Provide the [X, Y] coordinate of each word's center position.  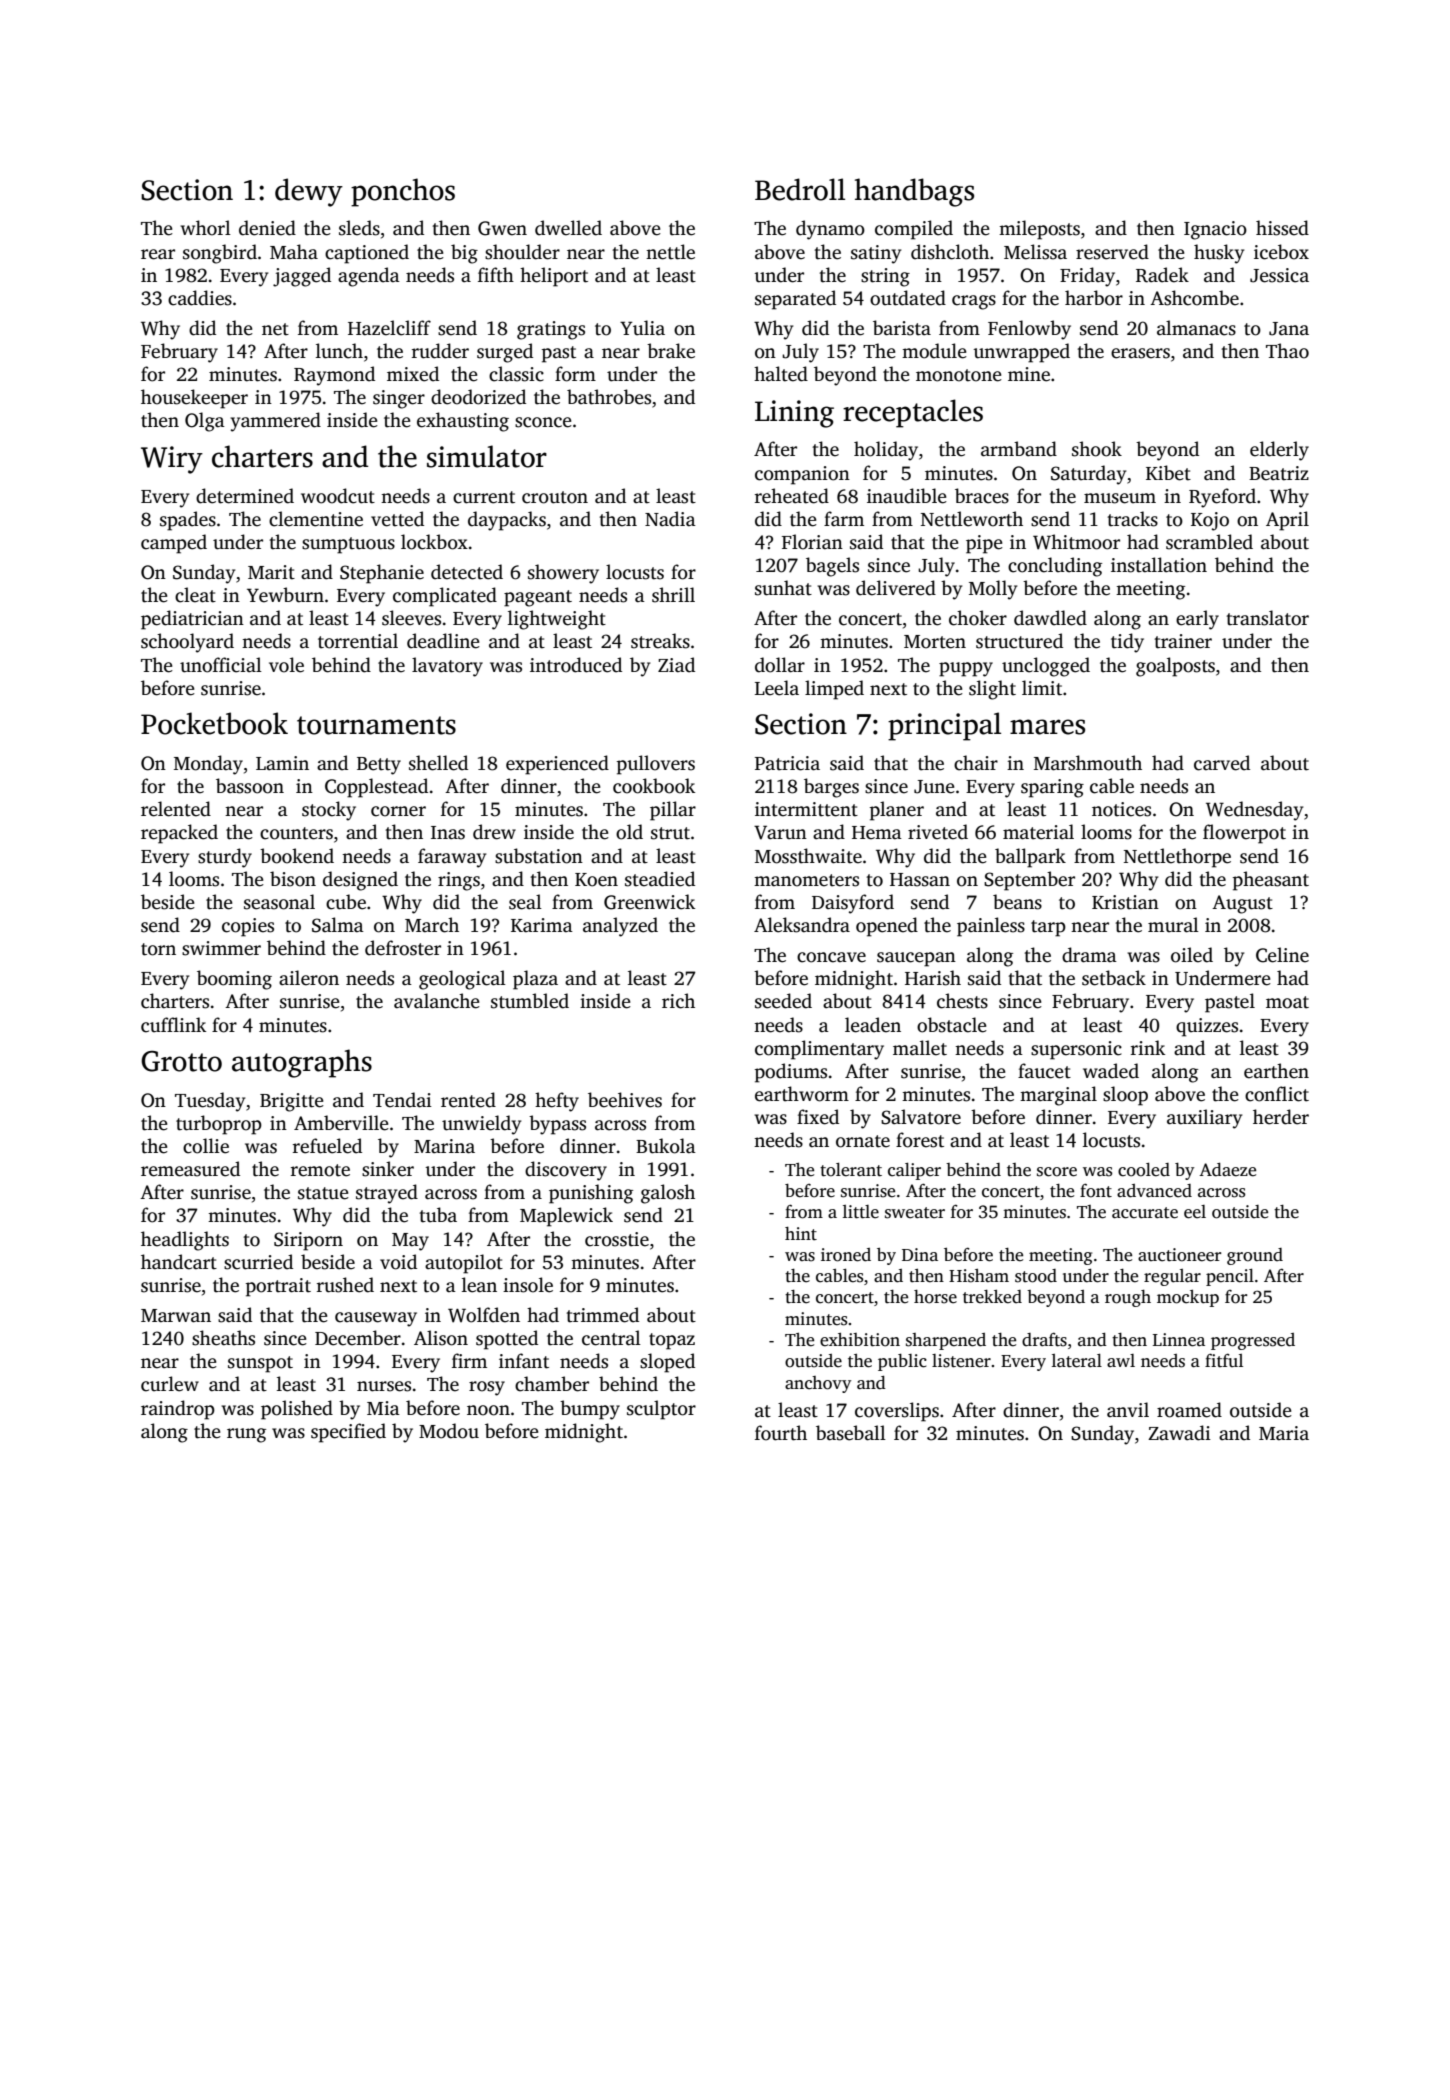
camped [174, 544]
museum [1120, 498]
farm [844, 518]
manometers [806, 880]
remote [320, 1170]
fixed [818, 1117]
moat [1287, 1002]
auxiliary [1204, 1119]
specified [348, 1433]
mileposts [1039, 230]
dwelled [568, 228]
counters [296, 833]
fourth [781, 1433]
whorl [205, 228]
